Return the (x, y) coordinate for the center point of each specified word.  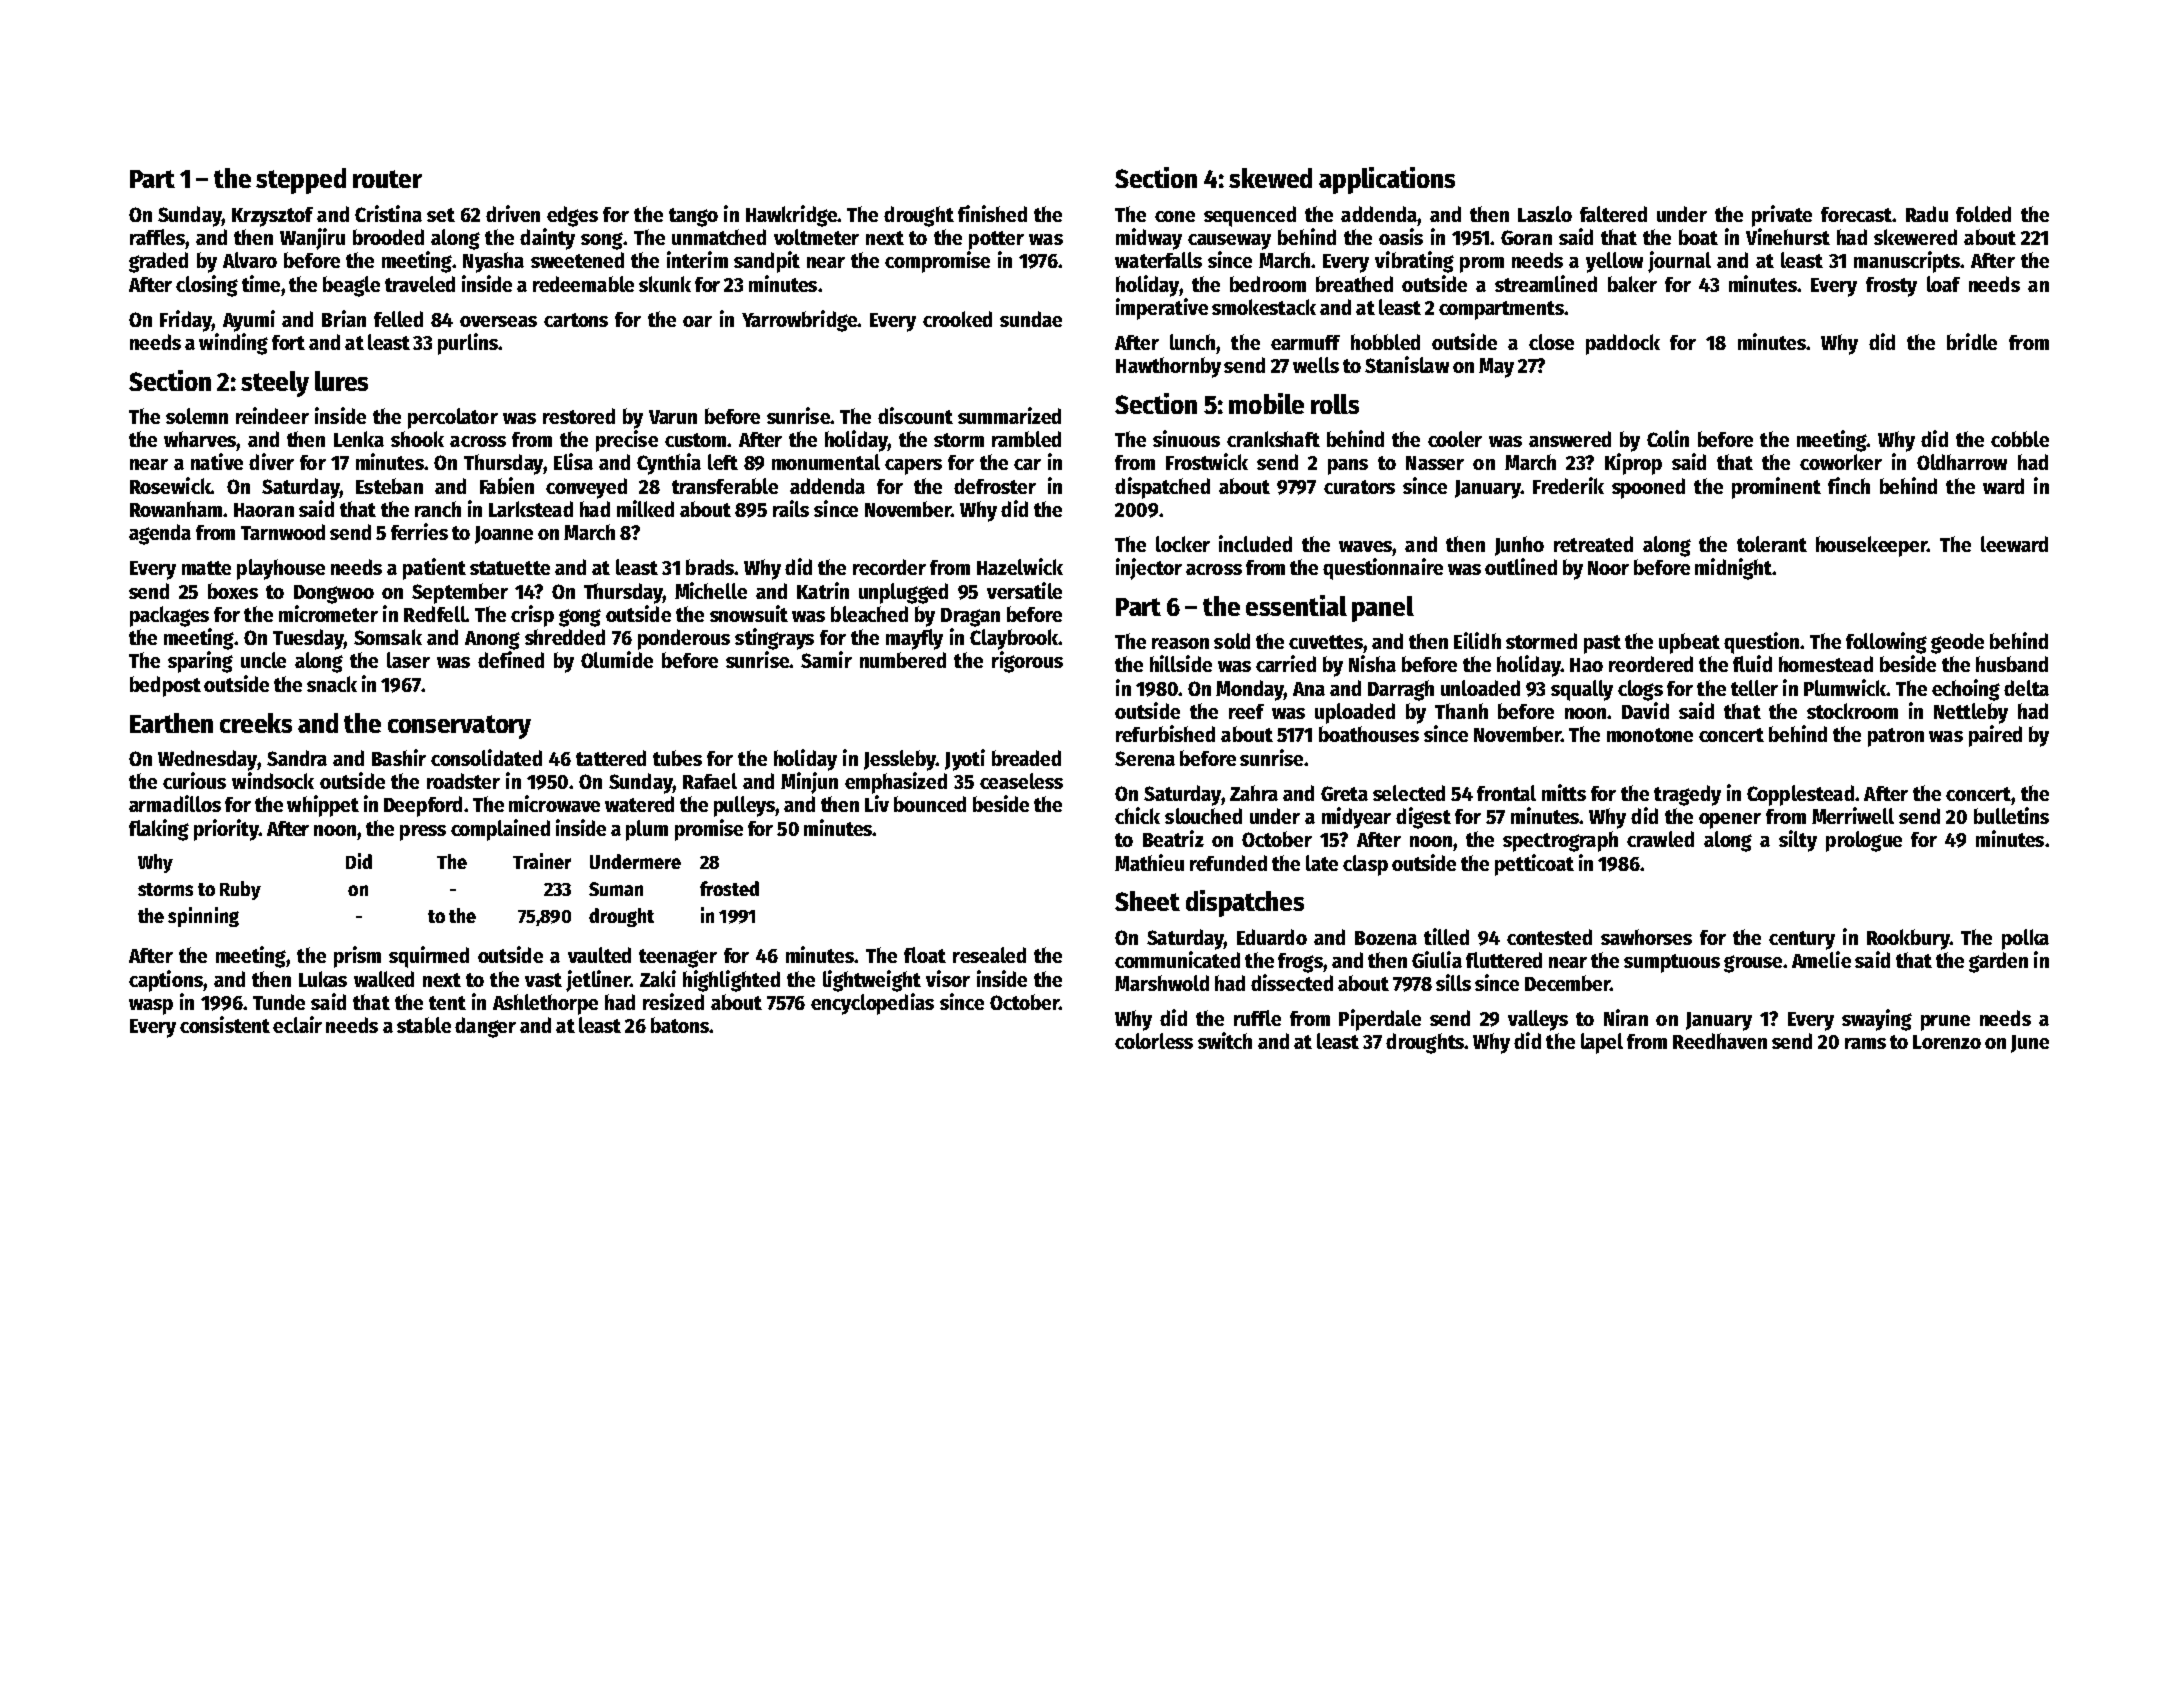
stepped (301, 181)
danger (485, 1027)
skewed (1270, 178)
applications (1387, 180)
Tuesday (308, 639)
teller (1754, 688)
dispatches (1245, 903)
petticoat (1534, 865)
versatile (1024, 590)
